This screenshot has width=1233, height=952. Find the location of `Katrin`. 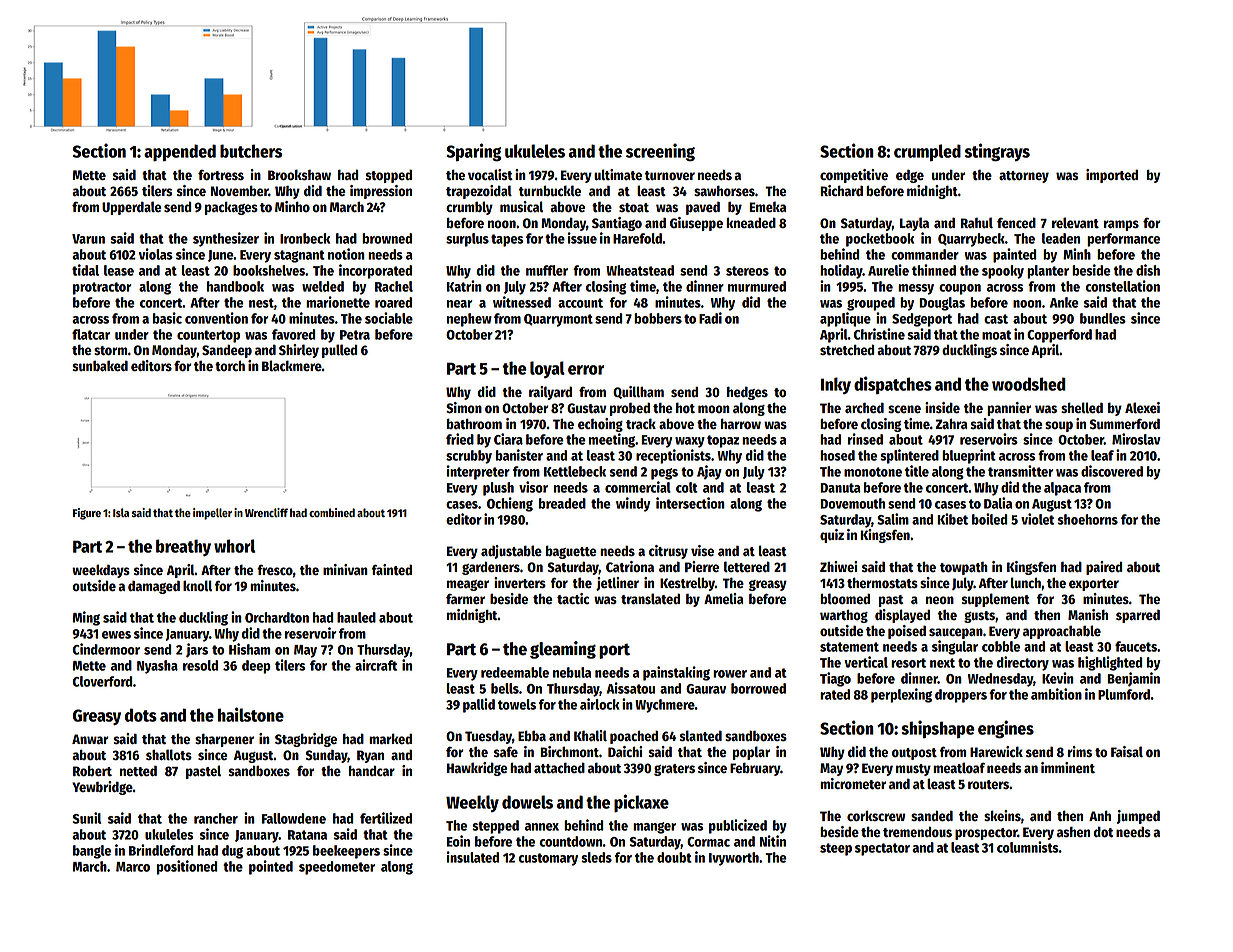

Katrin is located at coordinates (464, 286).
